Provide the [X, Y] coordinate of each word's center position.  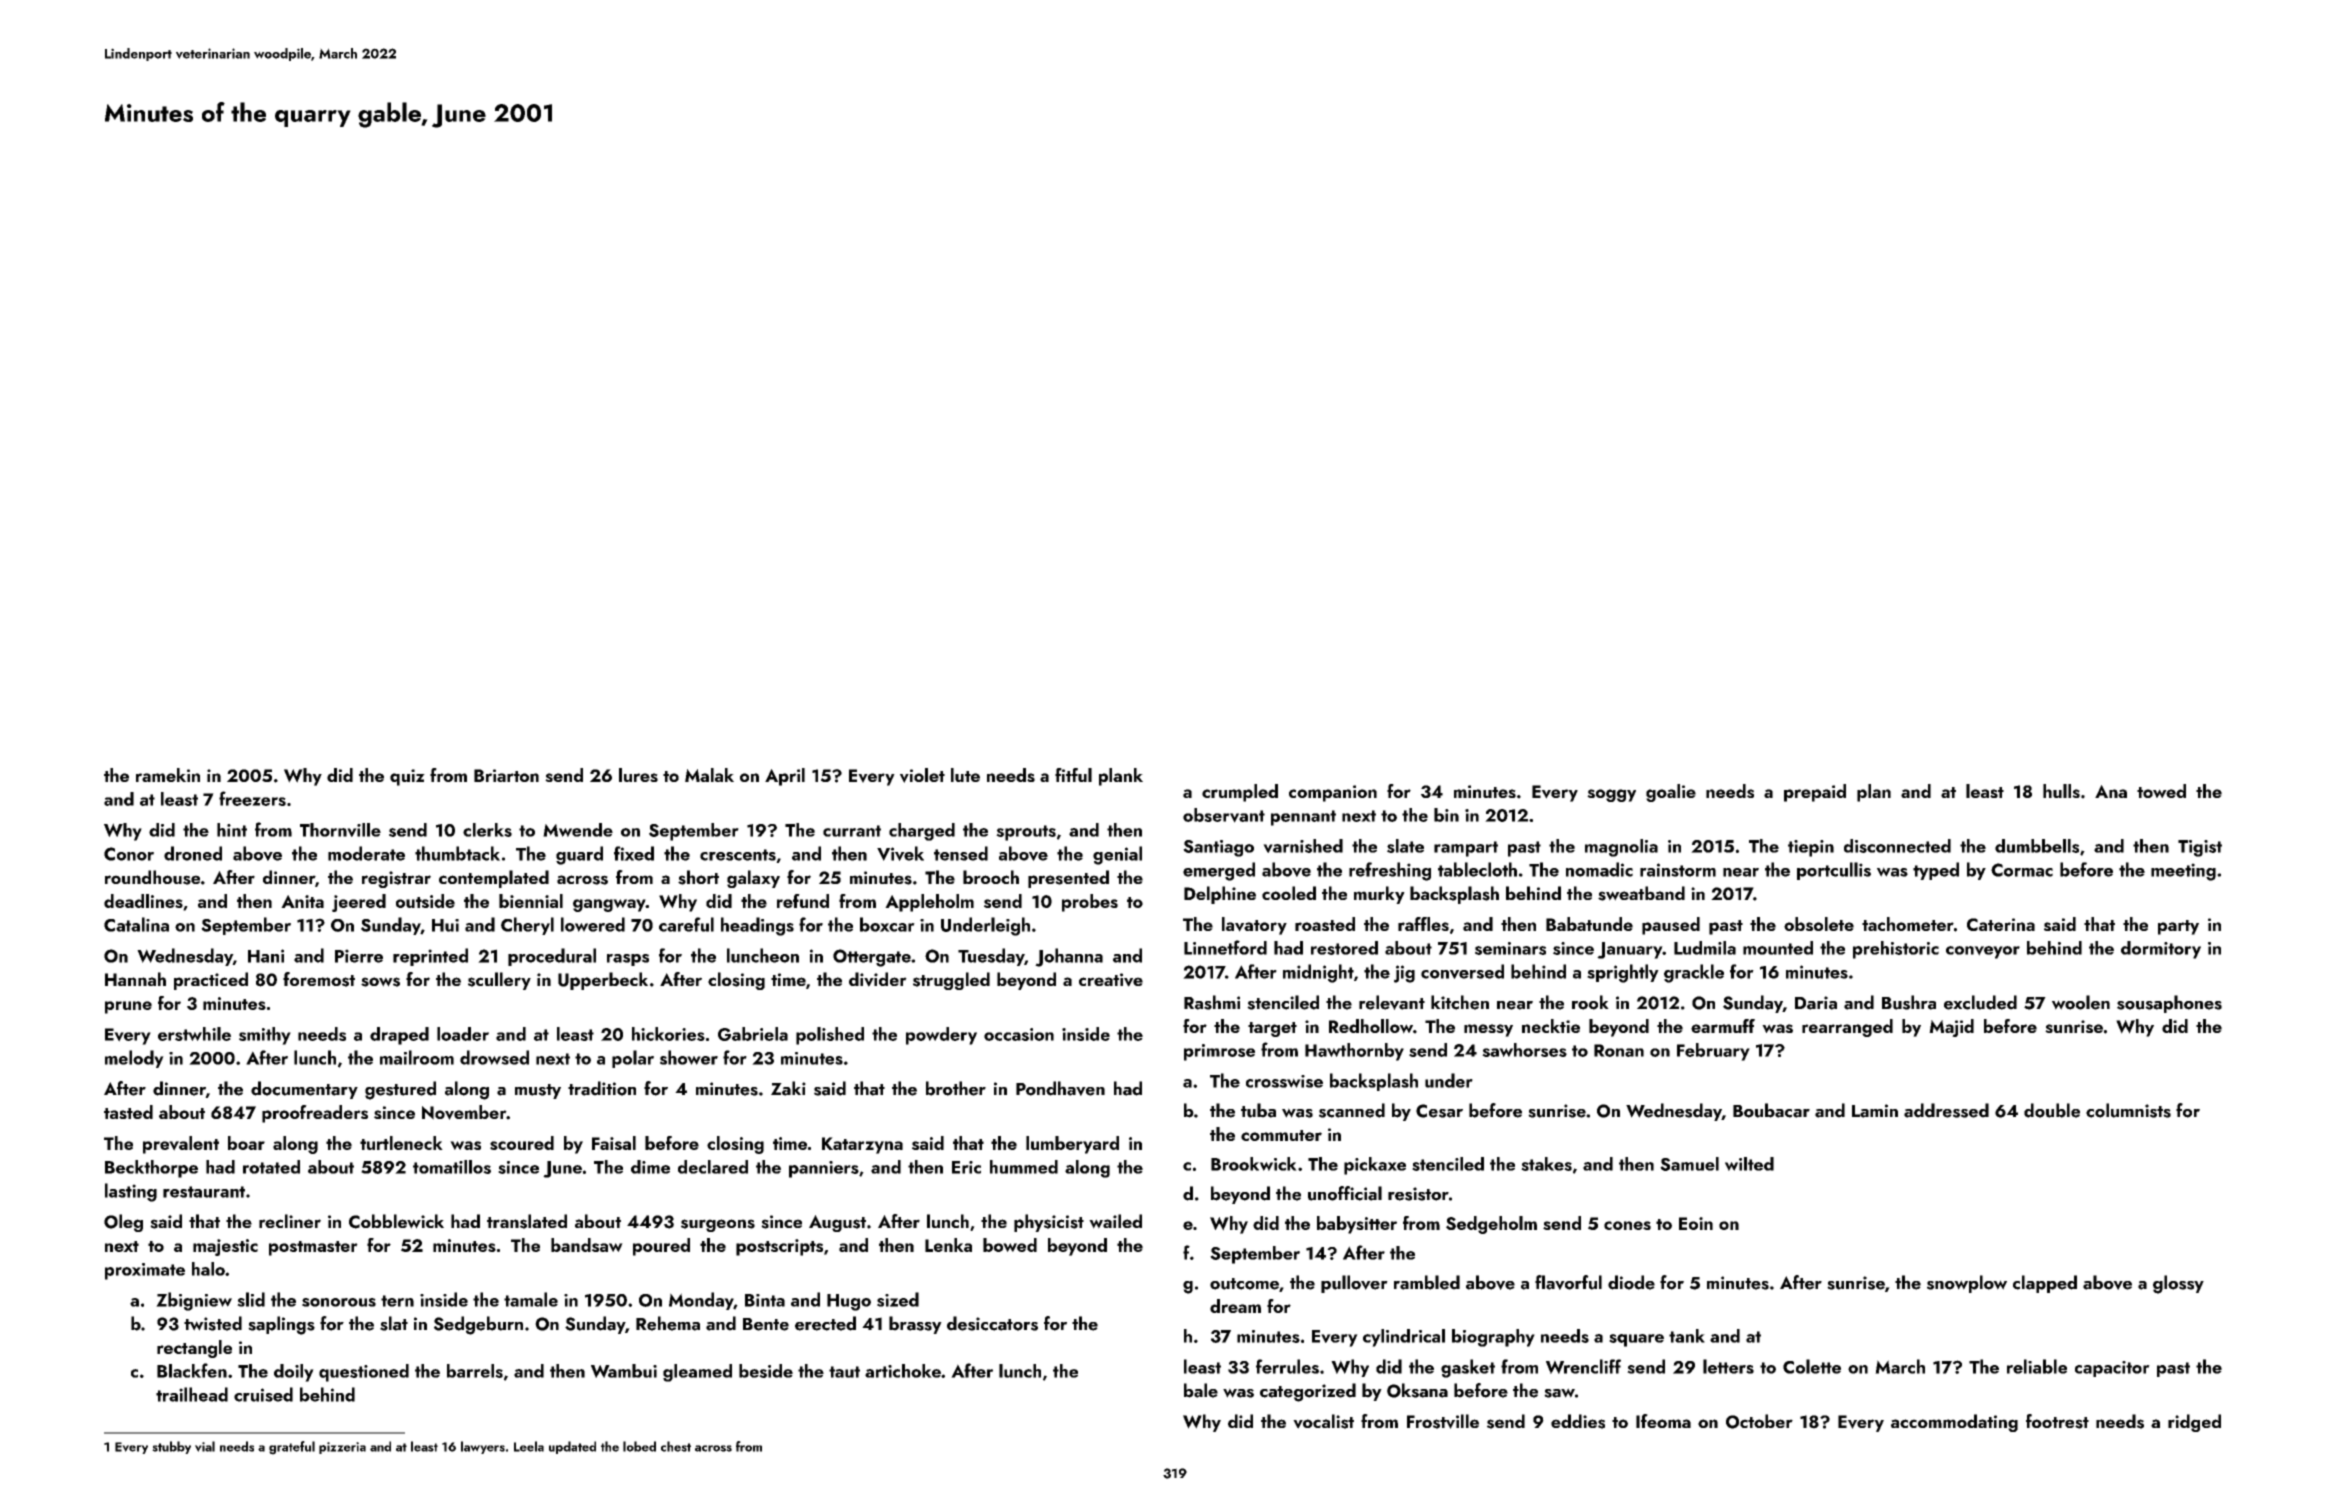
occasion [1019, 1034]
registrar [396, 879]
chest [676, 1446]
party [2178, 927]
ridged [2194, 1423]
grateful [292, 1448]
